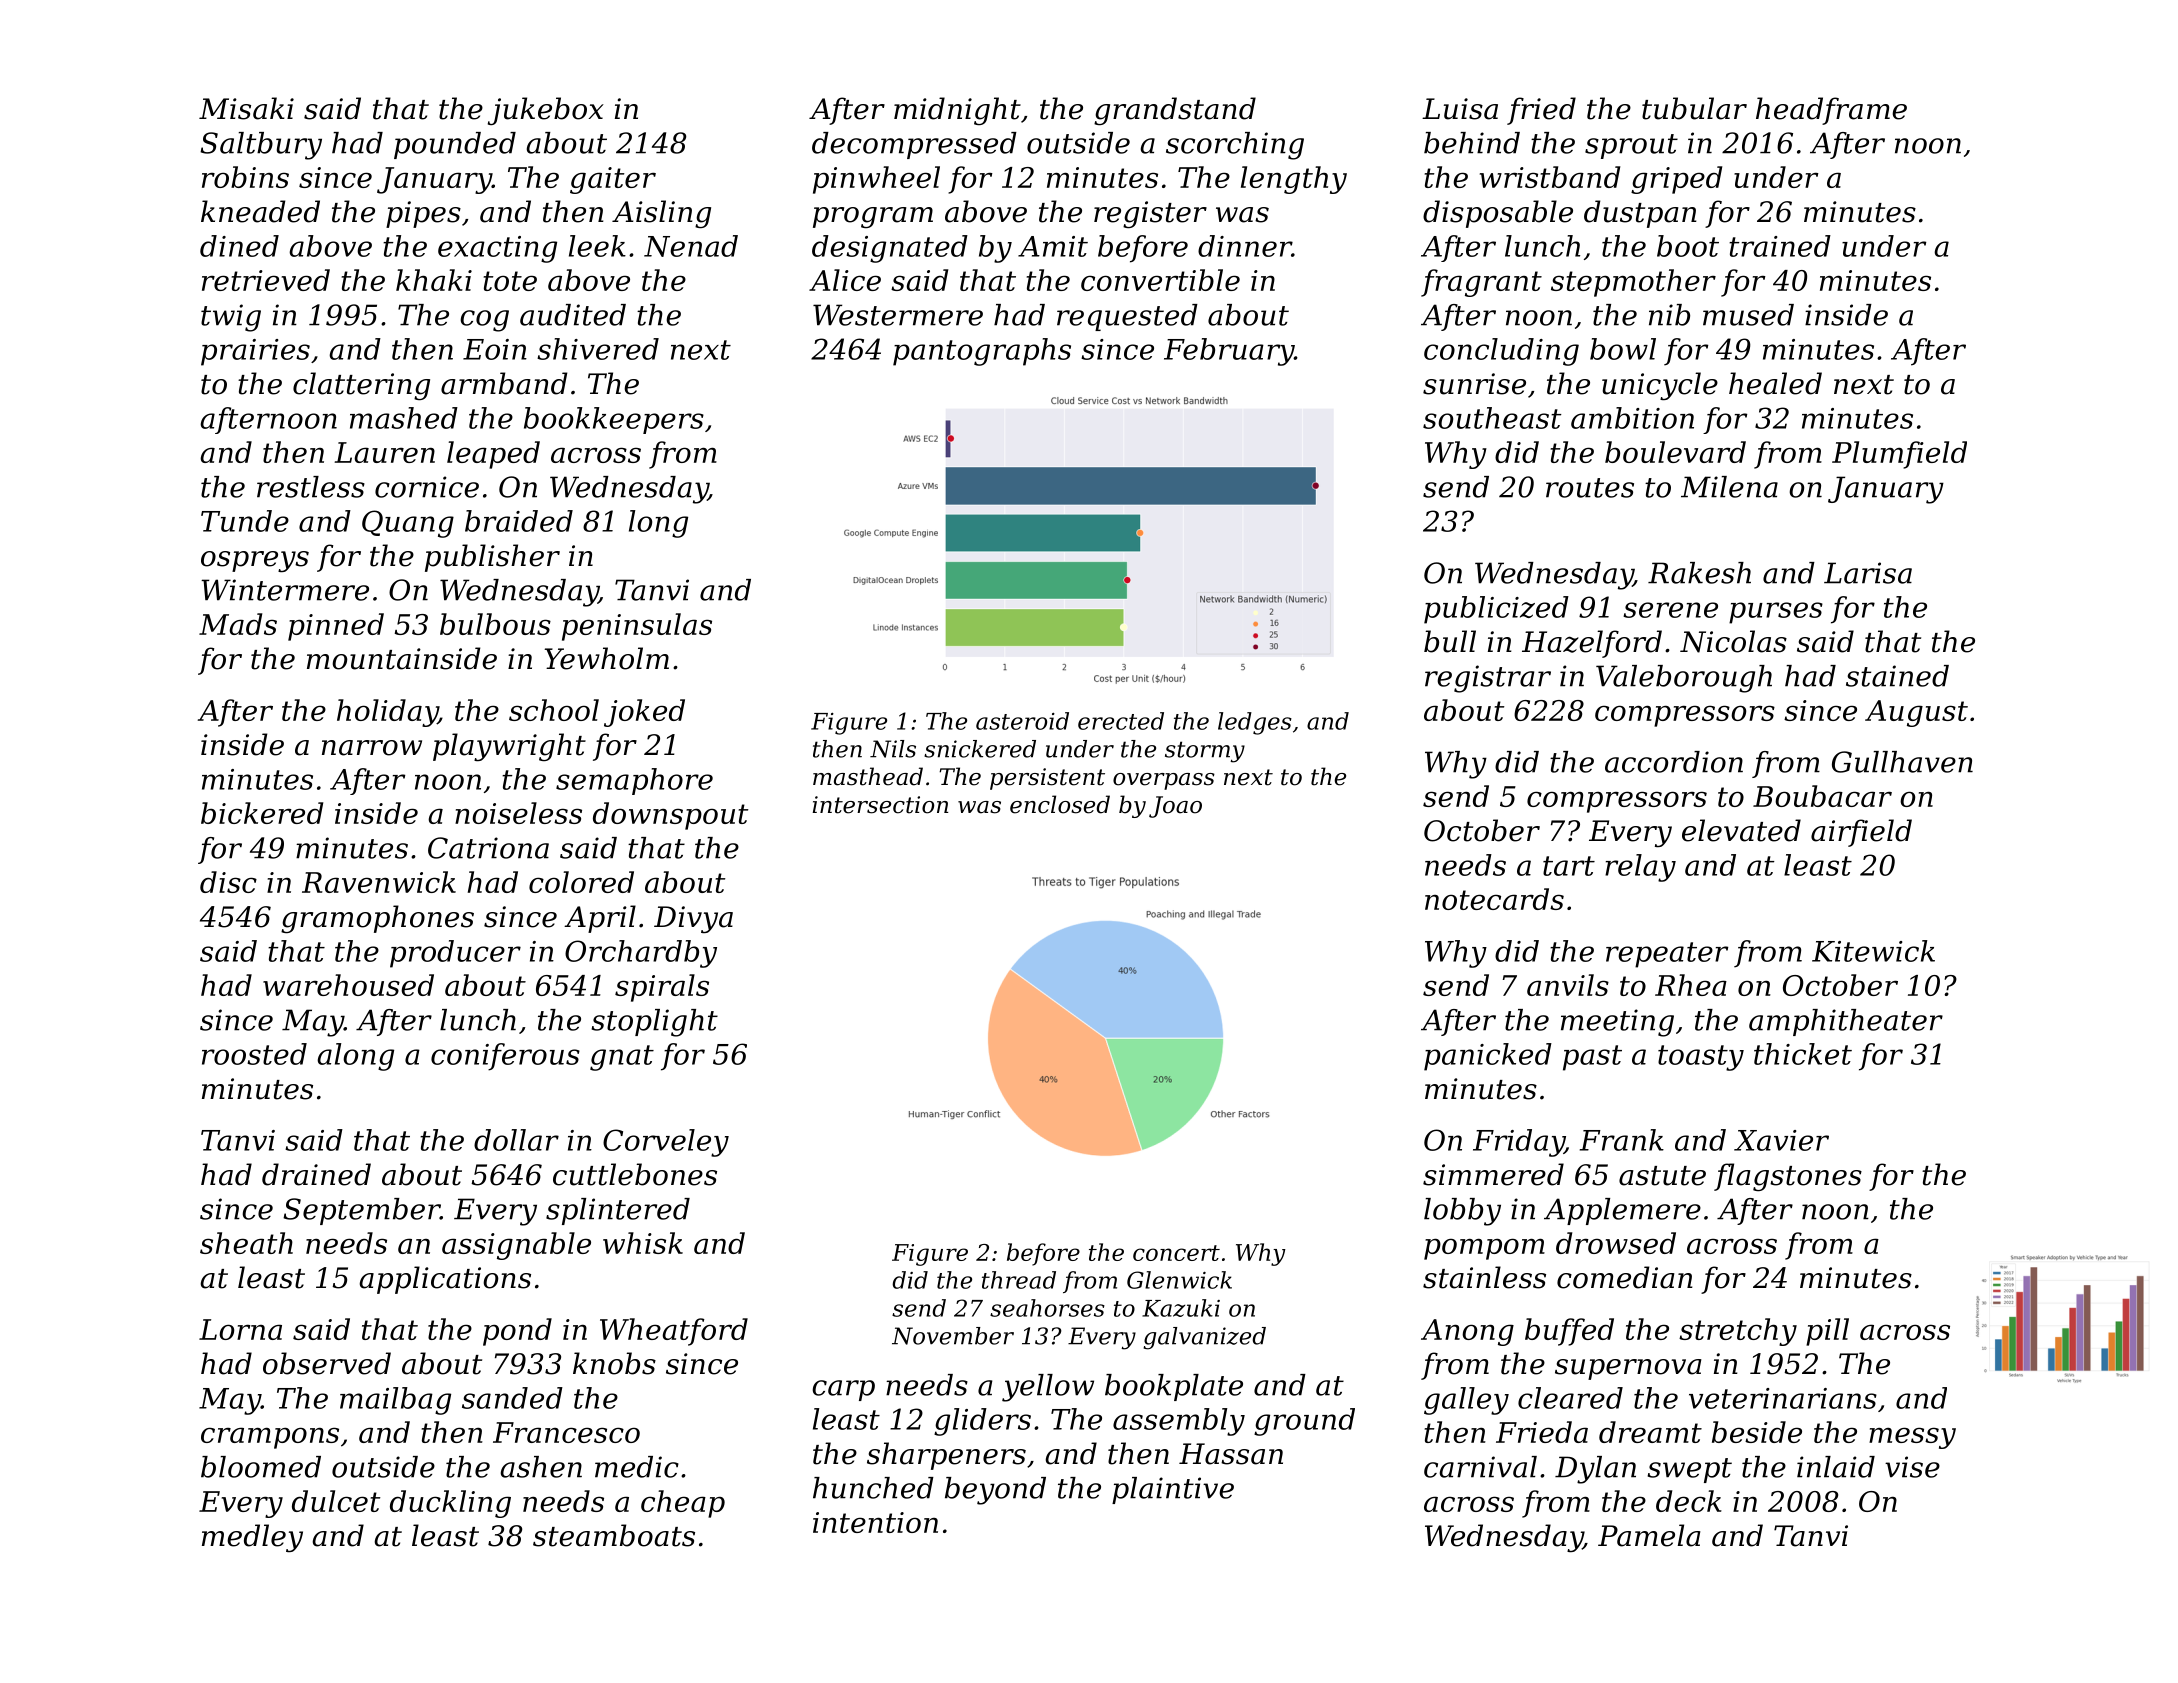  I want to click on registrar, so click(1488, 679).
